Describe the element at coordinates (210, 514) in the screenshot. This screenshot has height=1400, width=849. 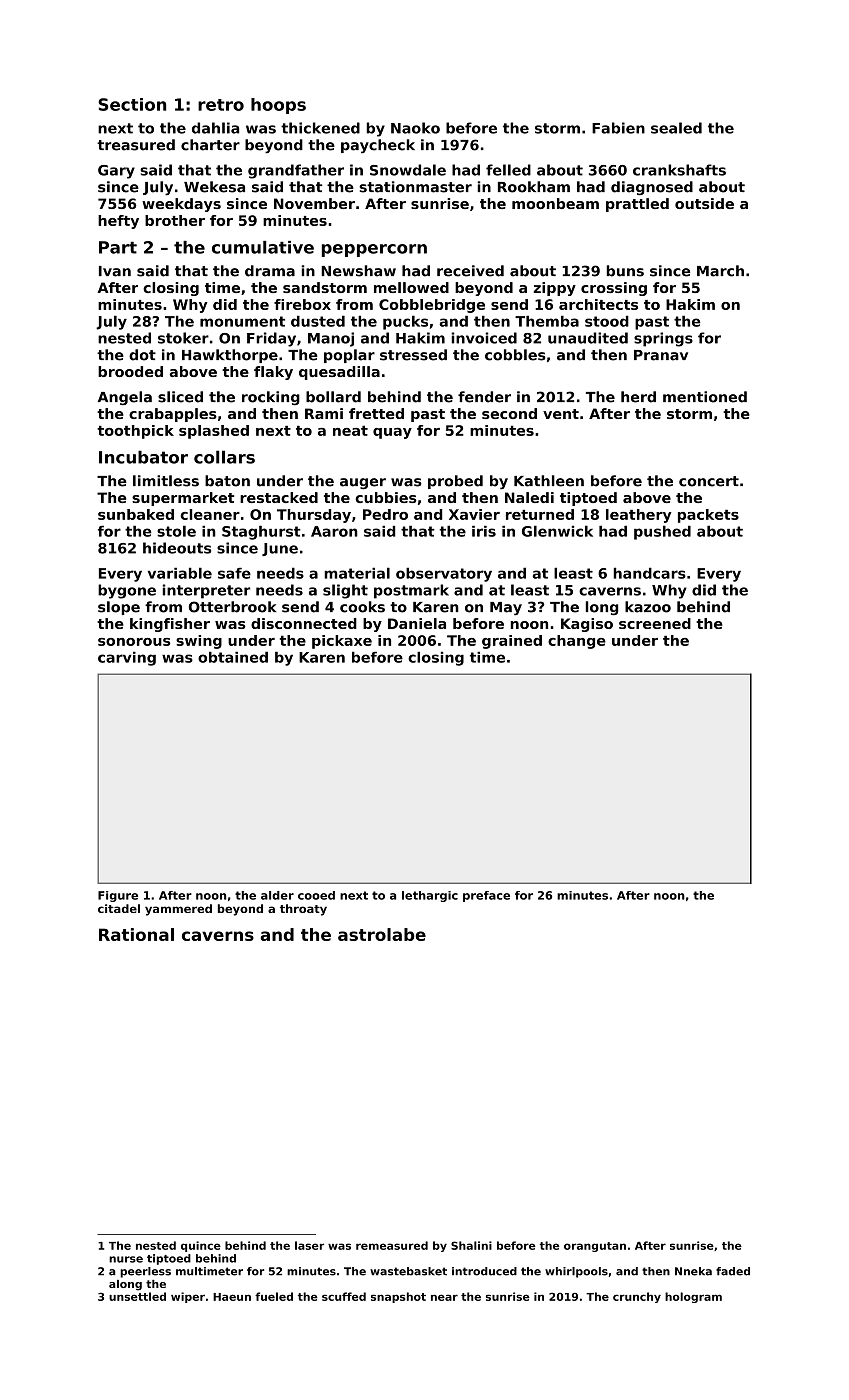
I see `cleaner` at that location.
